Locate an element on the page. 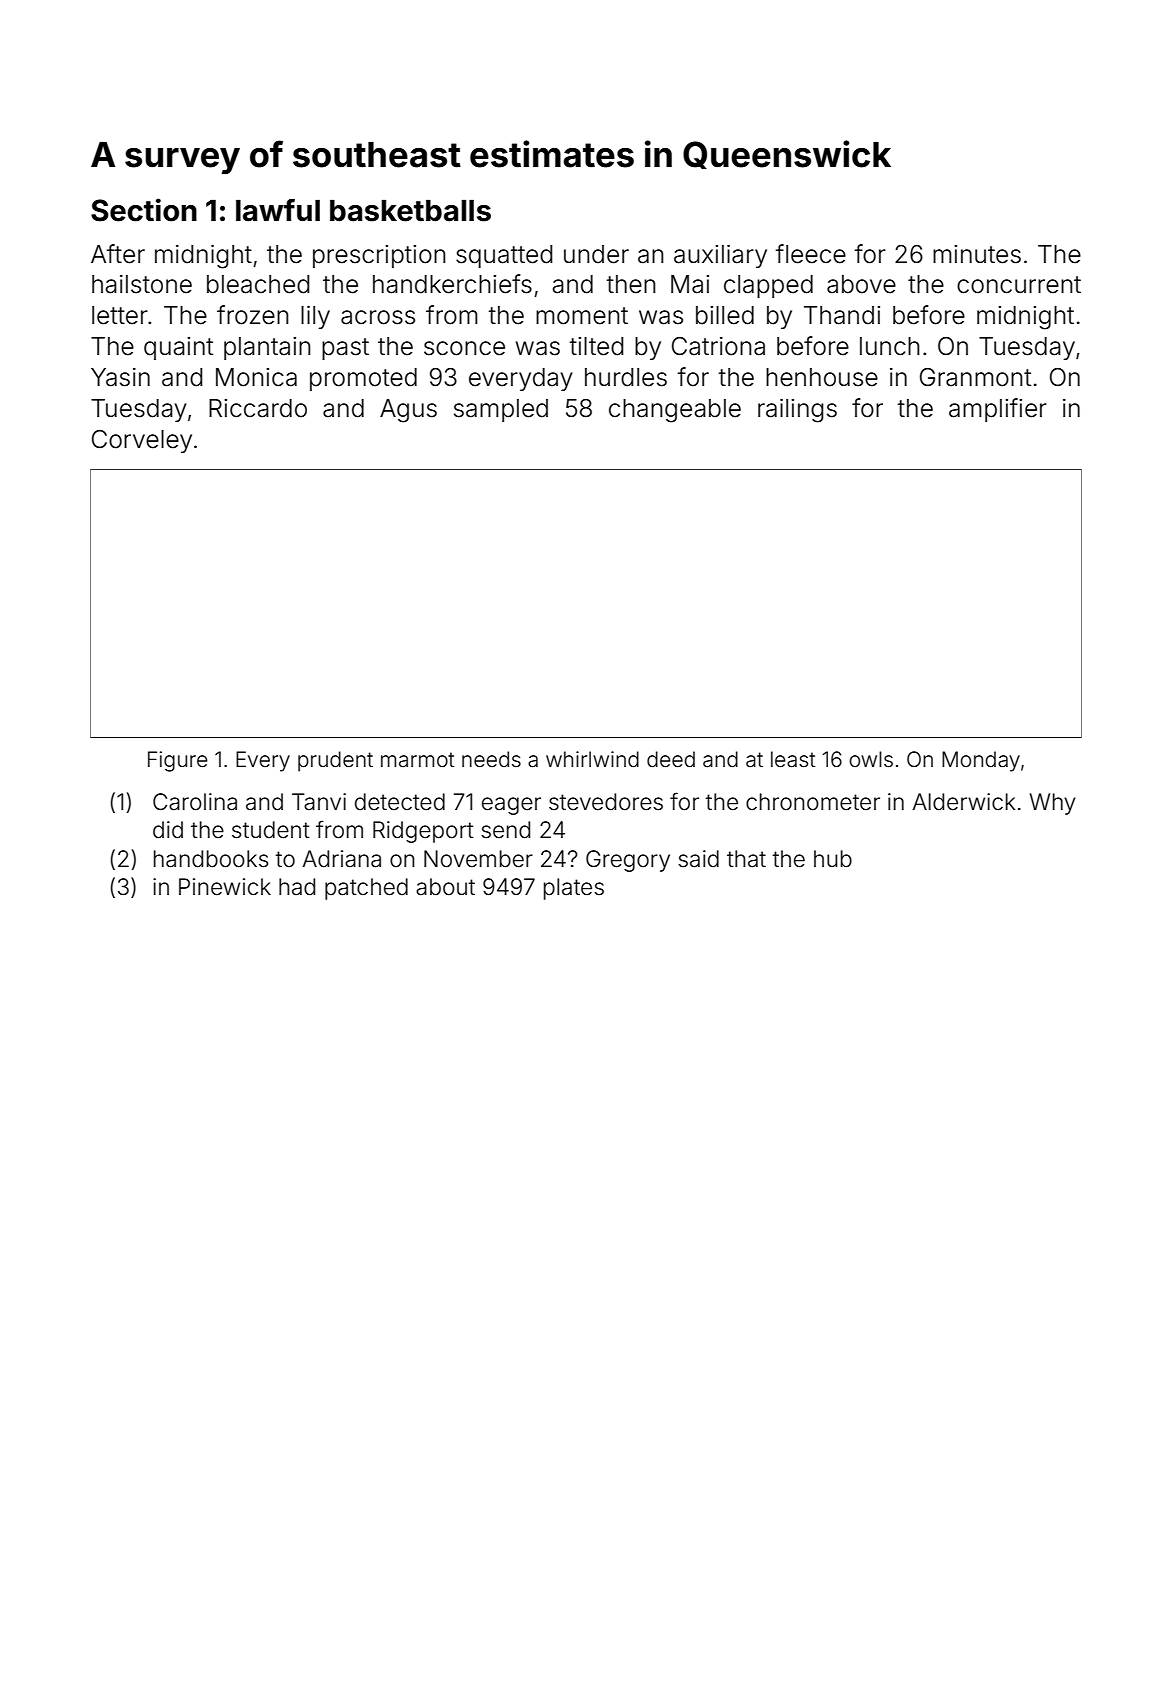 The image size is (1172, 1698). amplifier is located at coordinates (998, 410).
